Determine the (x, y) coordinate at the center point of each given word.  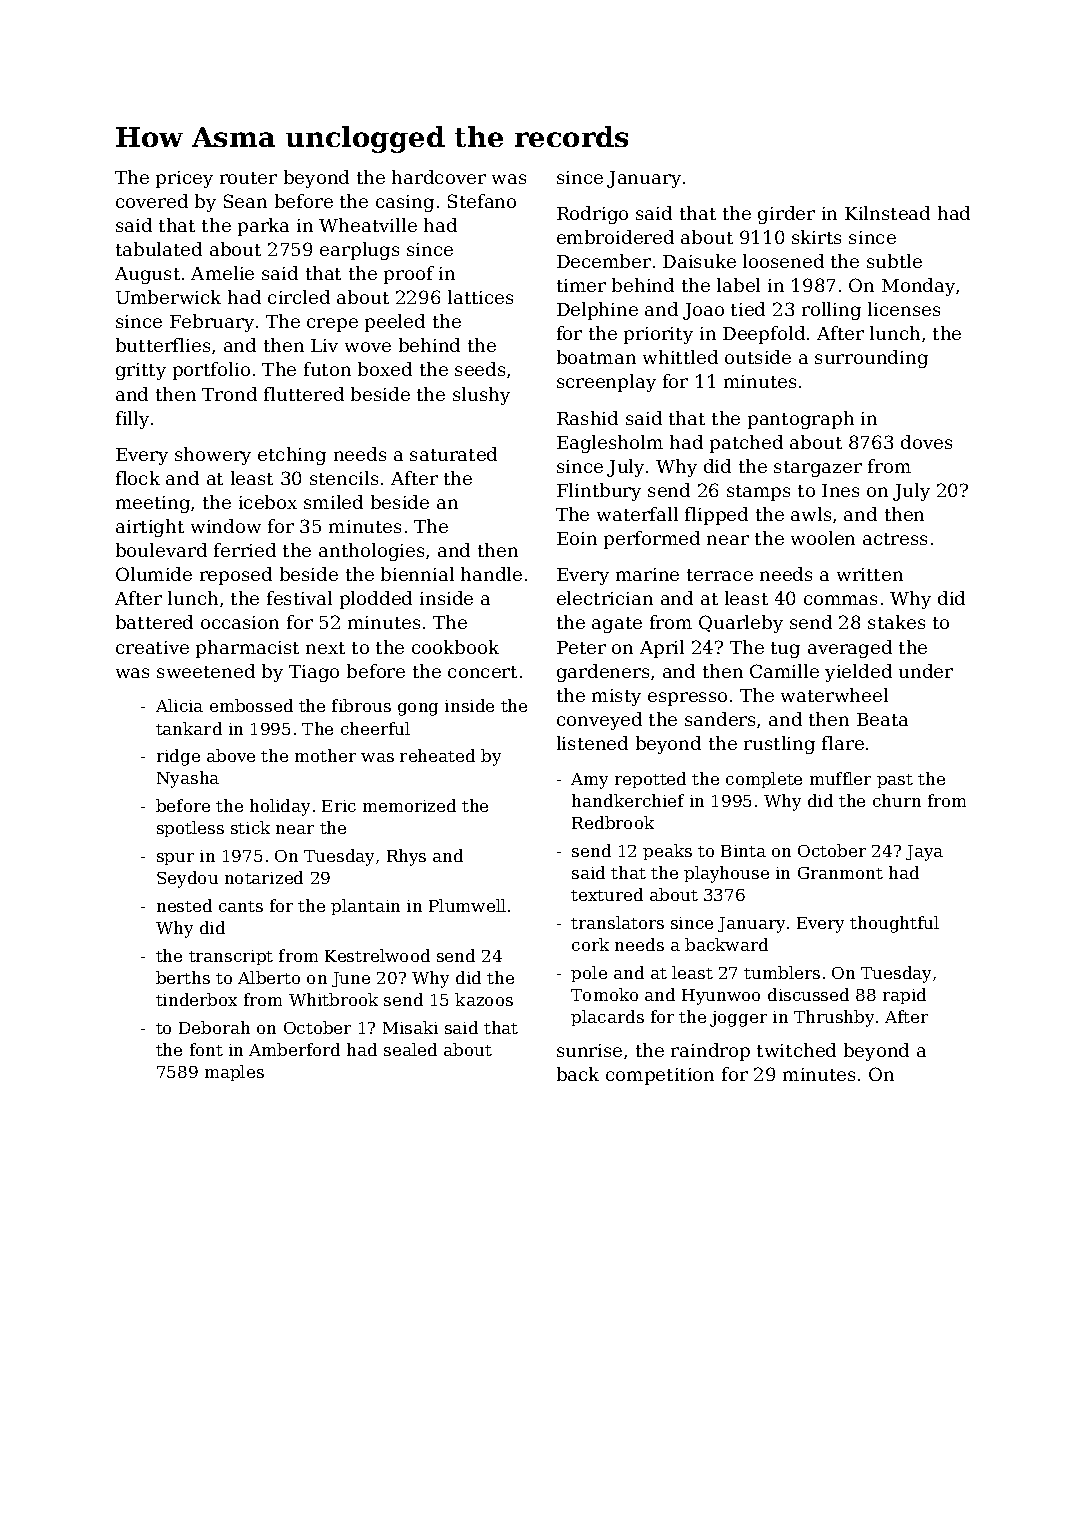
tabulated (159, 249)
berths (183, 977)
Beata (882, 719)
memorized (409, 805)
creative (152, 647)
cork (590, 944)
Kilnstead (887, 213)
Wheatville (368, 225)
